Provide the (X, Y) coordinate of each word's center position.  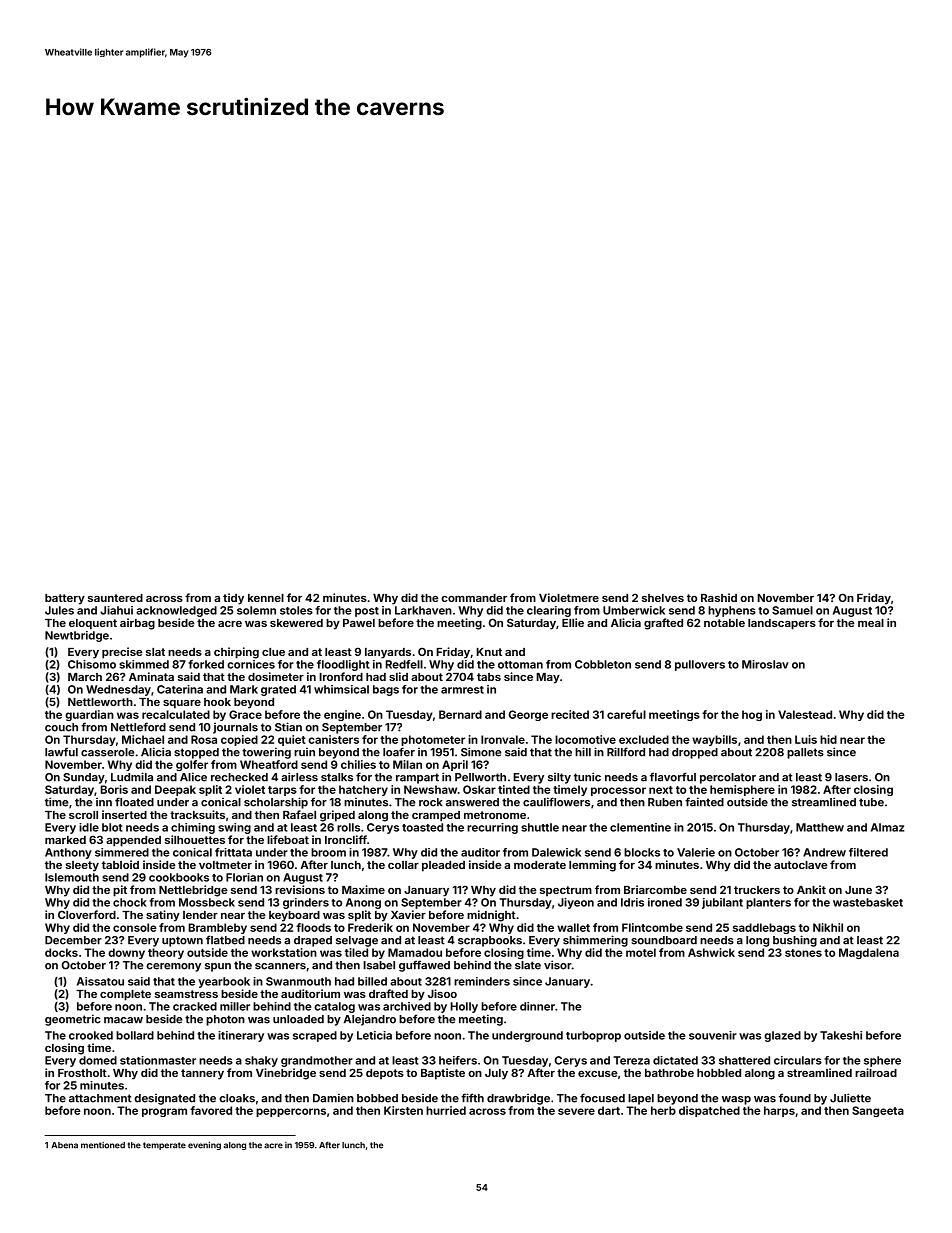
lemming (592, 866)
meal (871, 623)
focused (602, 1098)
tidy (233, 599)
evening (204, 1145)
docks (61, 952)
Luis (806, 739)
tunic (587, 777)
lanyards (388, 653)
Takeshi (841, 1035)
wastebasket (868, 902)
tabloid (120, 864)
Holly (464, 1007)
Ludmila (132, 777)
